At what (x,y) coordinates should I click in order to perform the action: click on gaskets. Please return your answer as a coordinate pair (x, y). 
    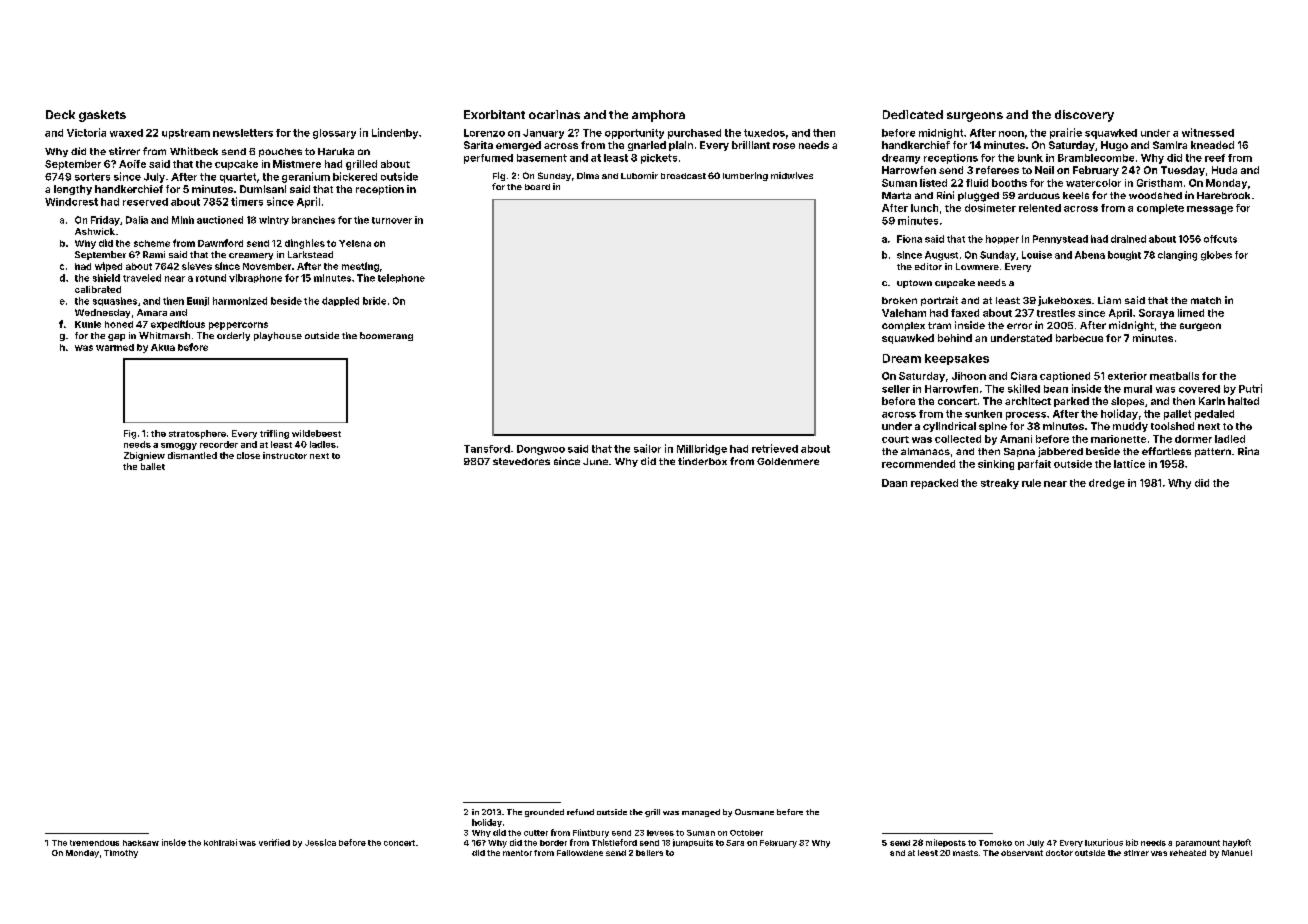
    Looking at the image, I should click on (102, 116).
